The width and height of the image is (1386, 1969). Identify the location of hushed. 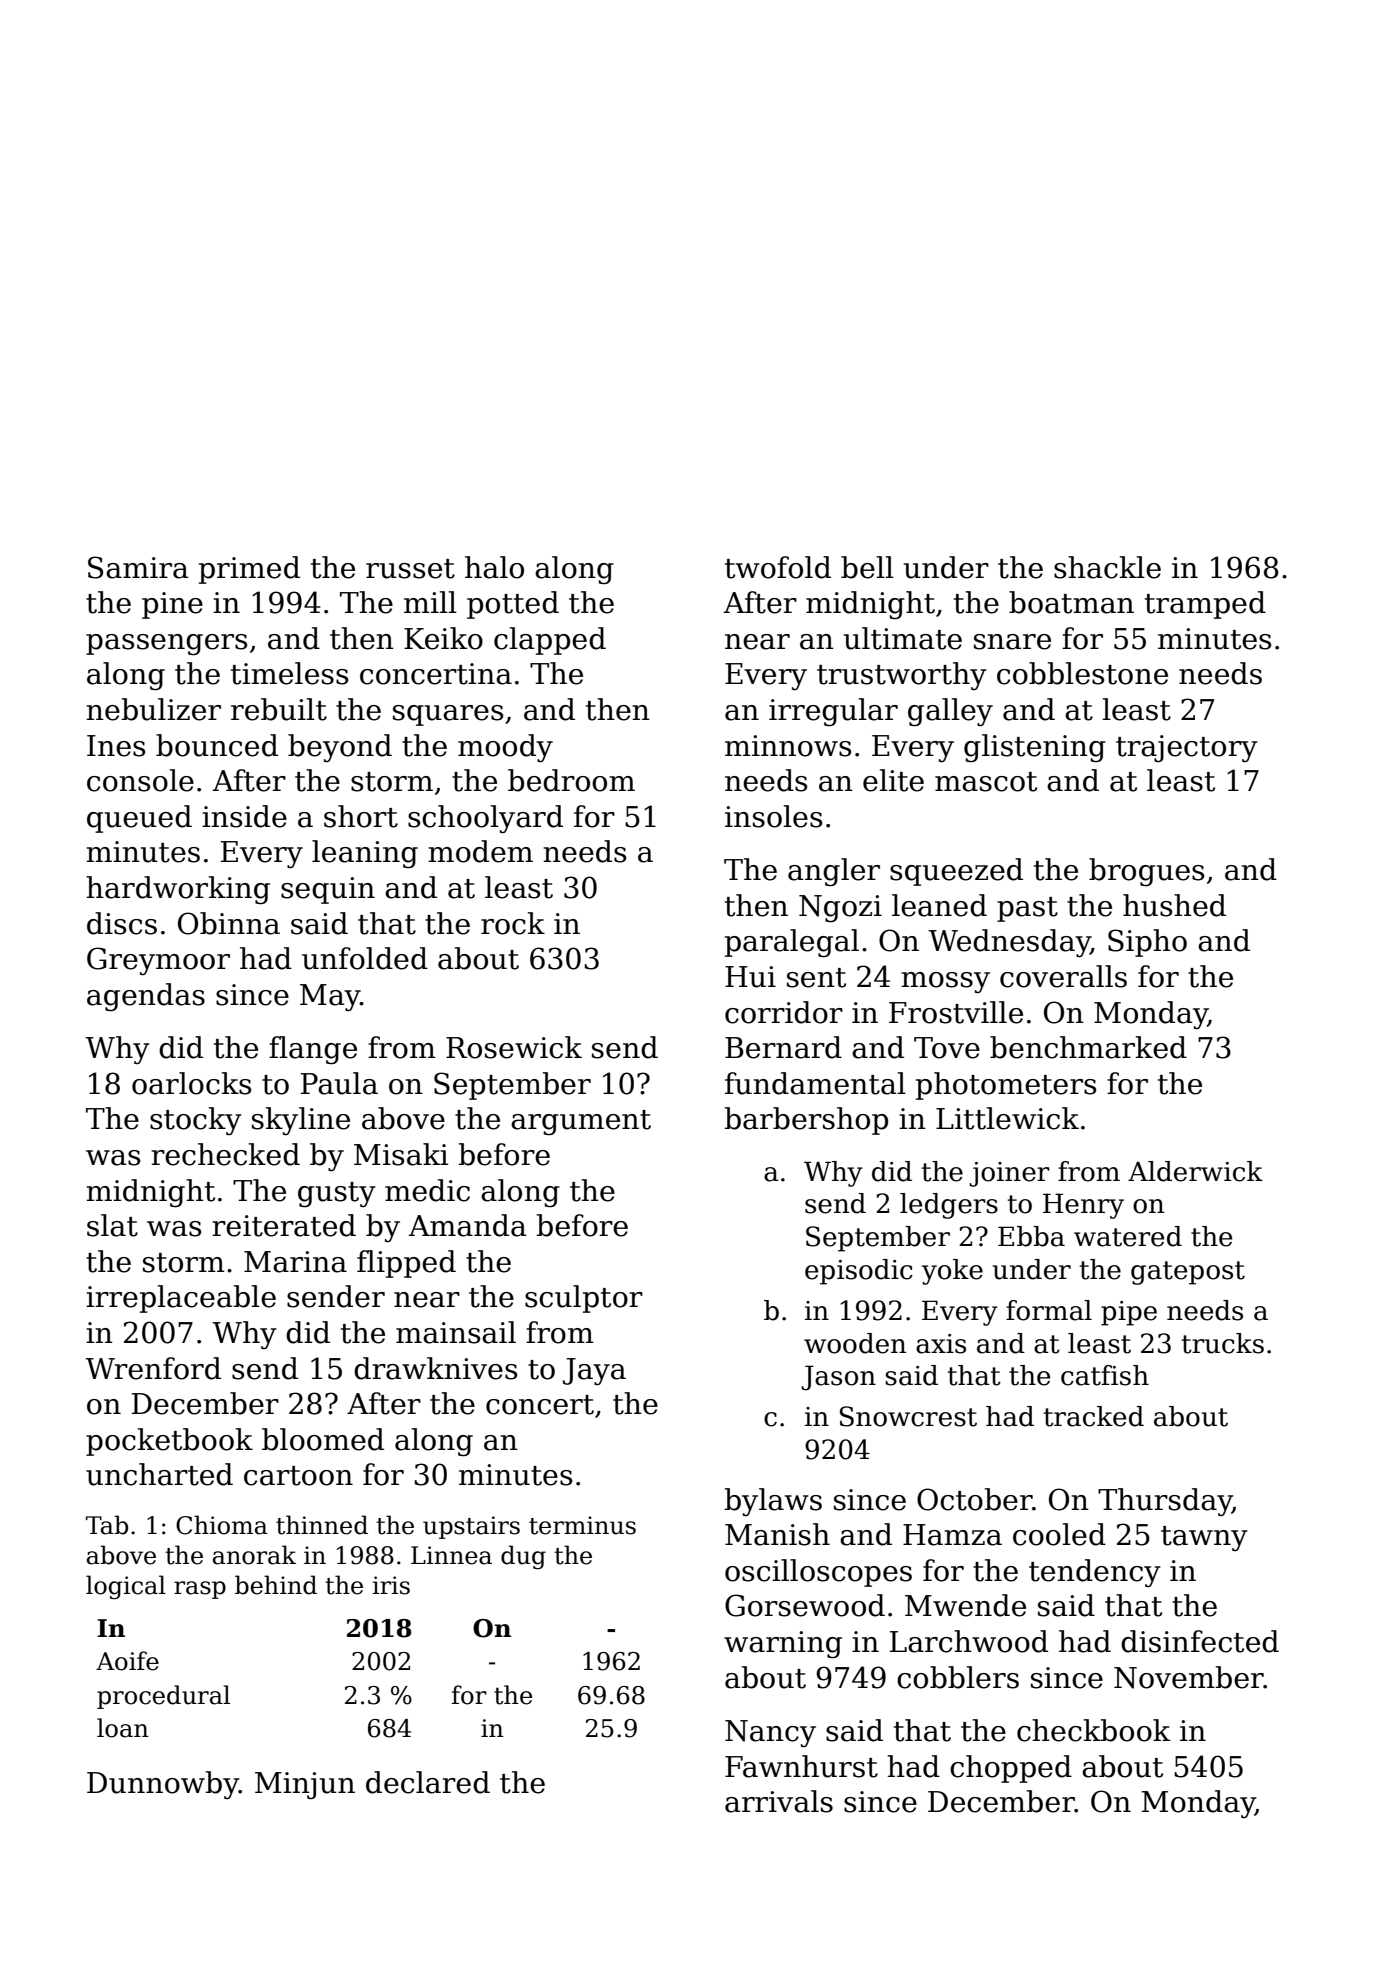
(1174, 905).
